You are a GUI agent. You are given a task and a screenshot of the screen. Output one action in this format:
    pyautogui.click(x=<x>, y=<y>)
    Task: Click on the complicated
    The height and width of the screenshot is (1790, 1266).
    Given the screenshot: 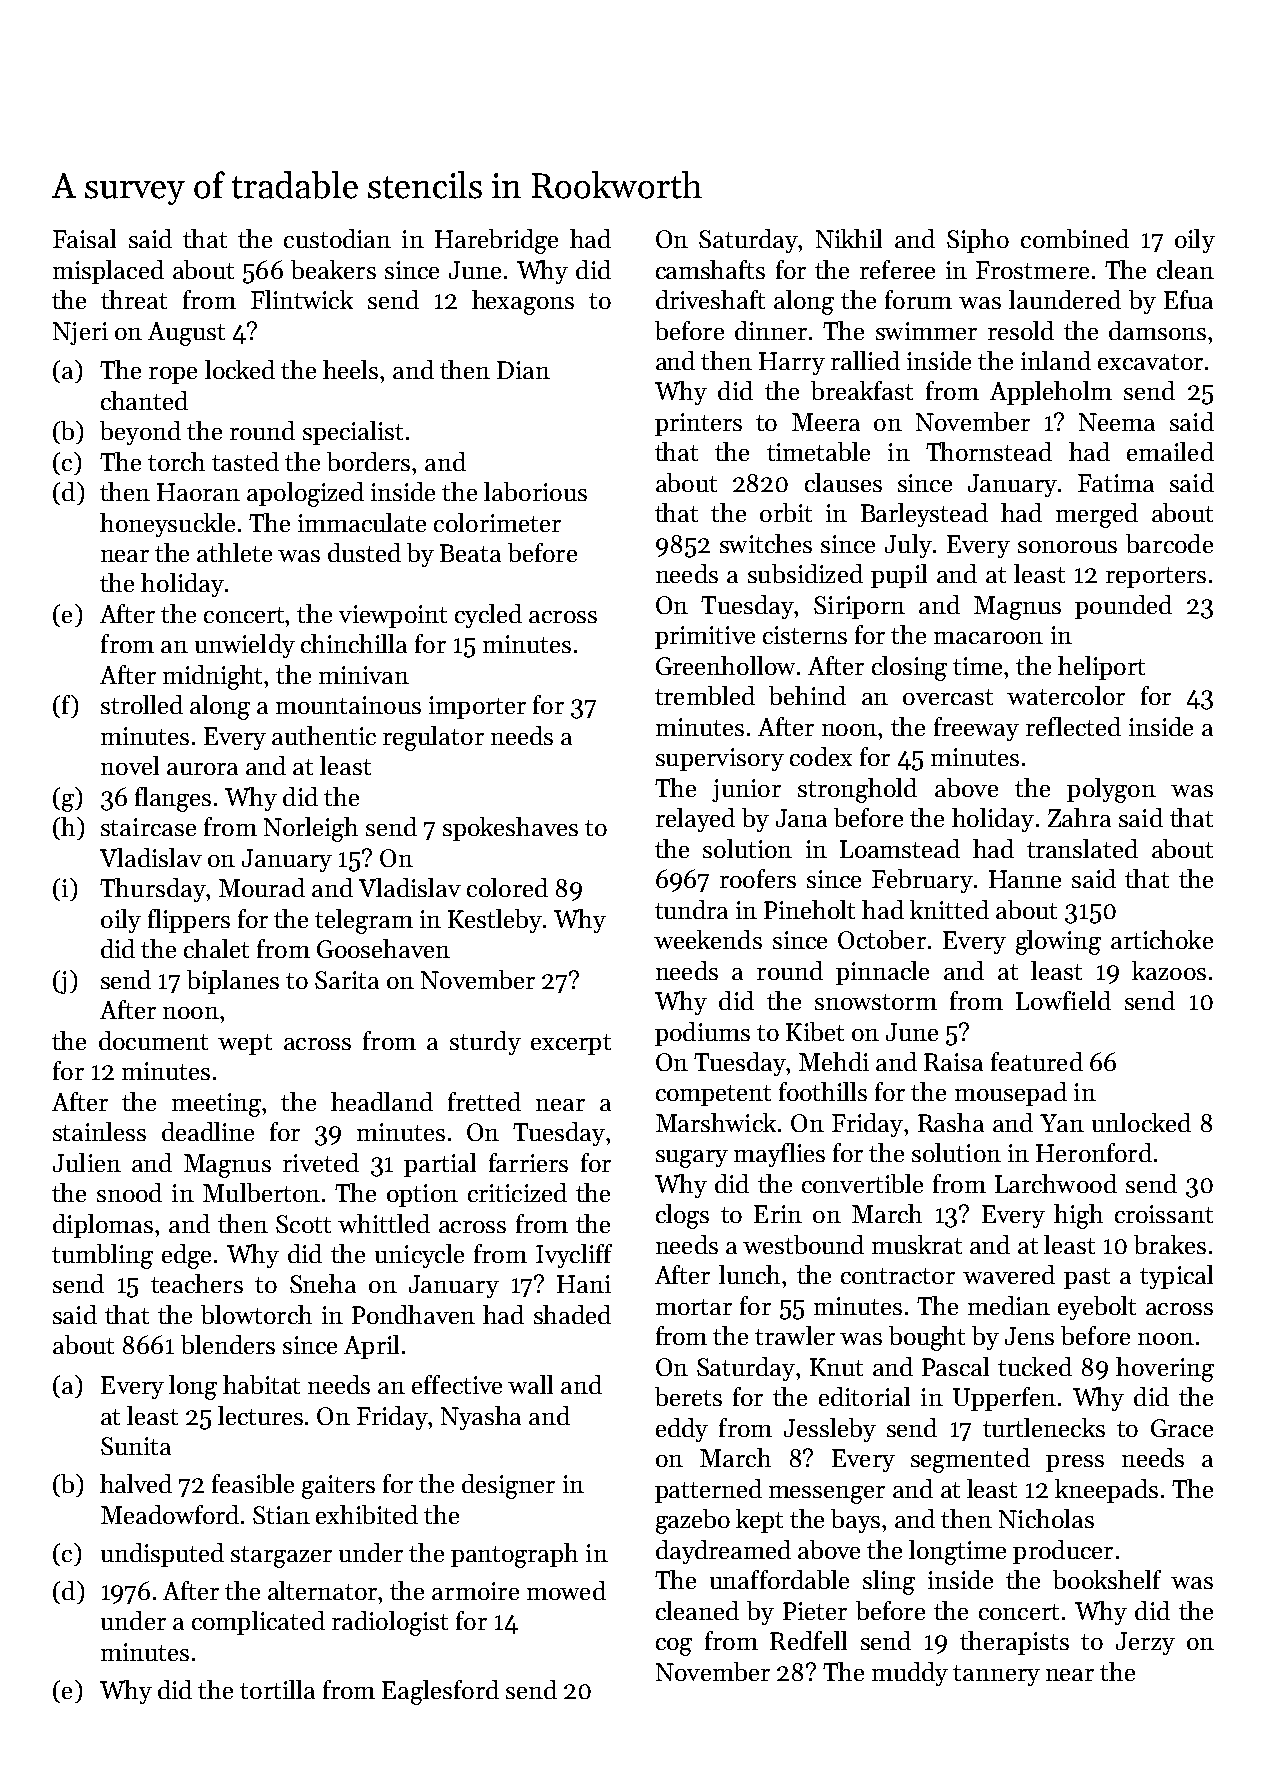 What is the action you would take?
    pyautogui.click(x=258, y=1623)
